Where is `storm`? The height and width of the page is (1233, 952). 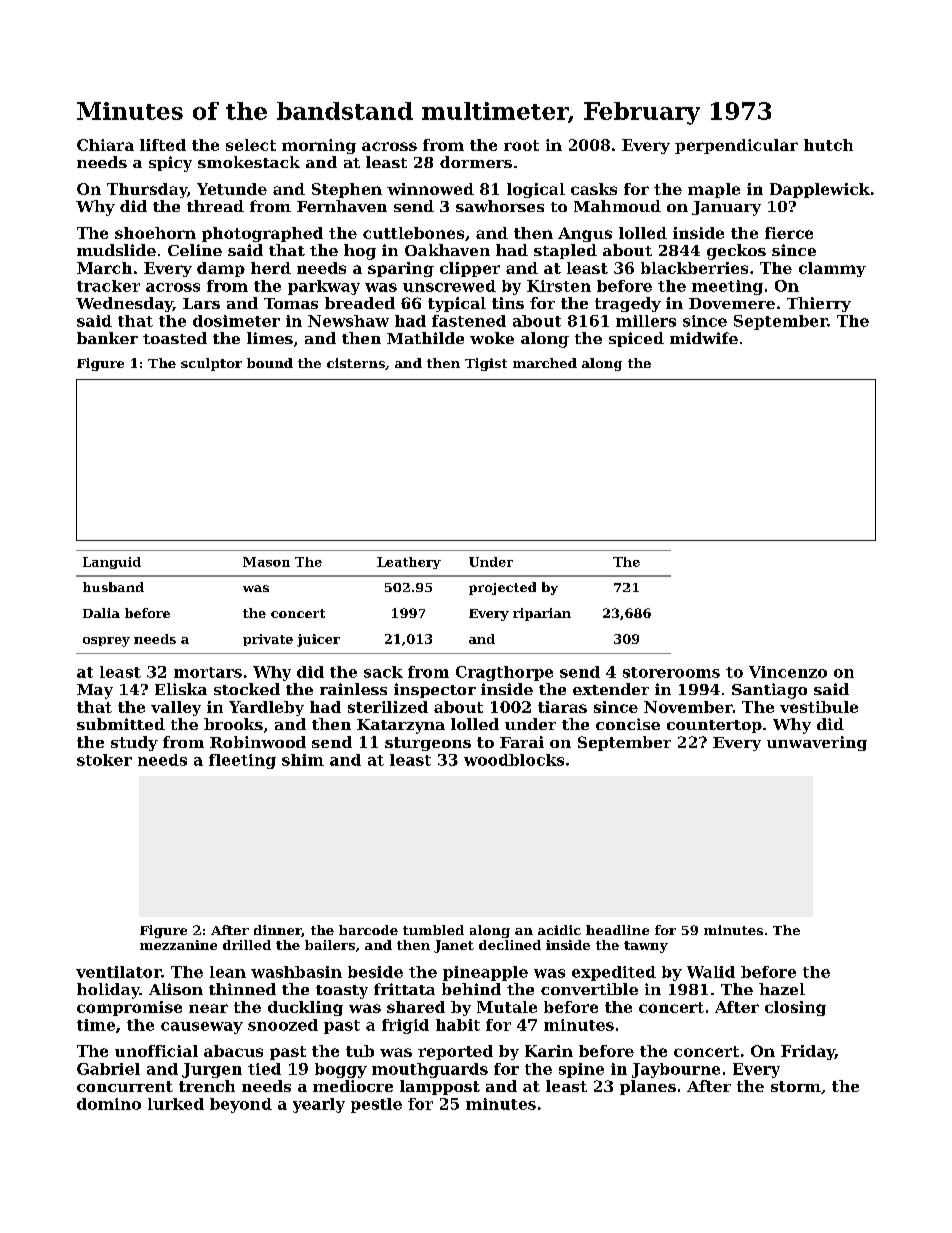 storm is located at coordinates (796, 1086).
